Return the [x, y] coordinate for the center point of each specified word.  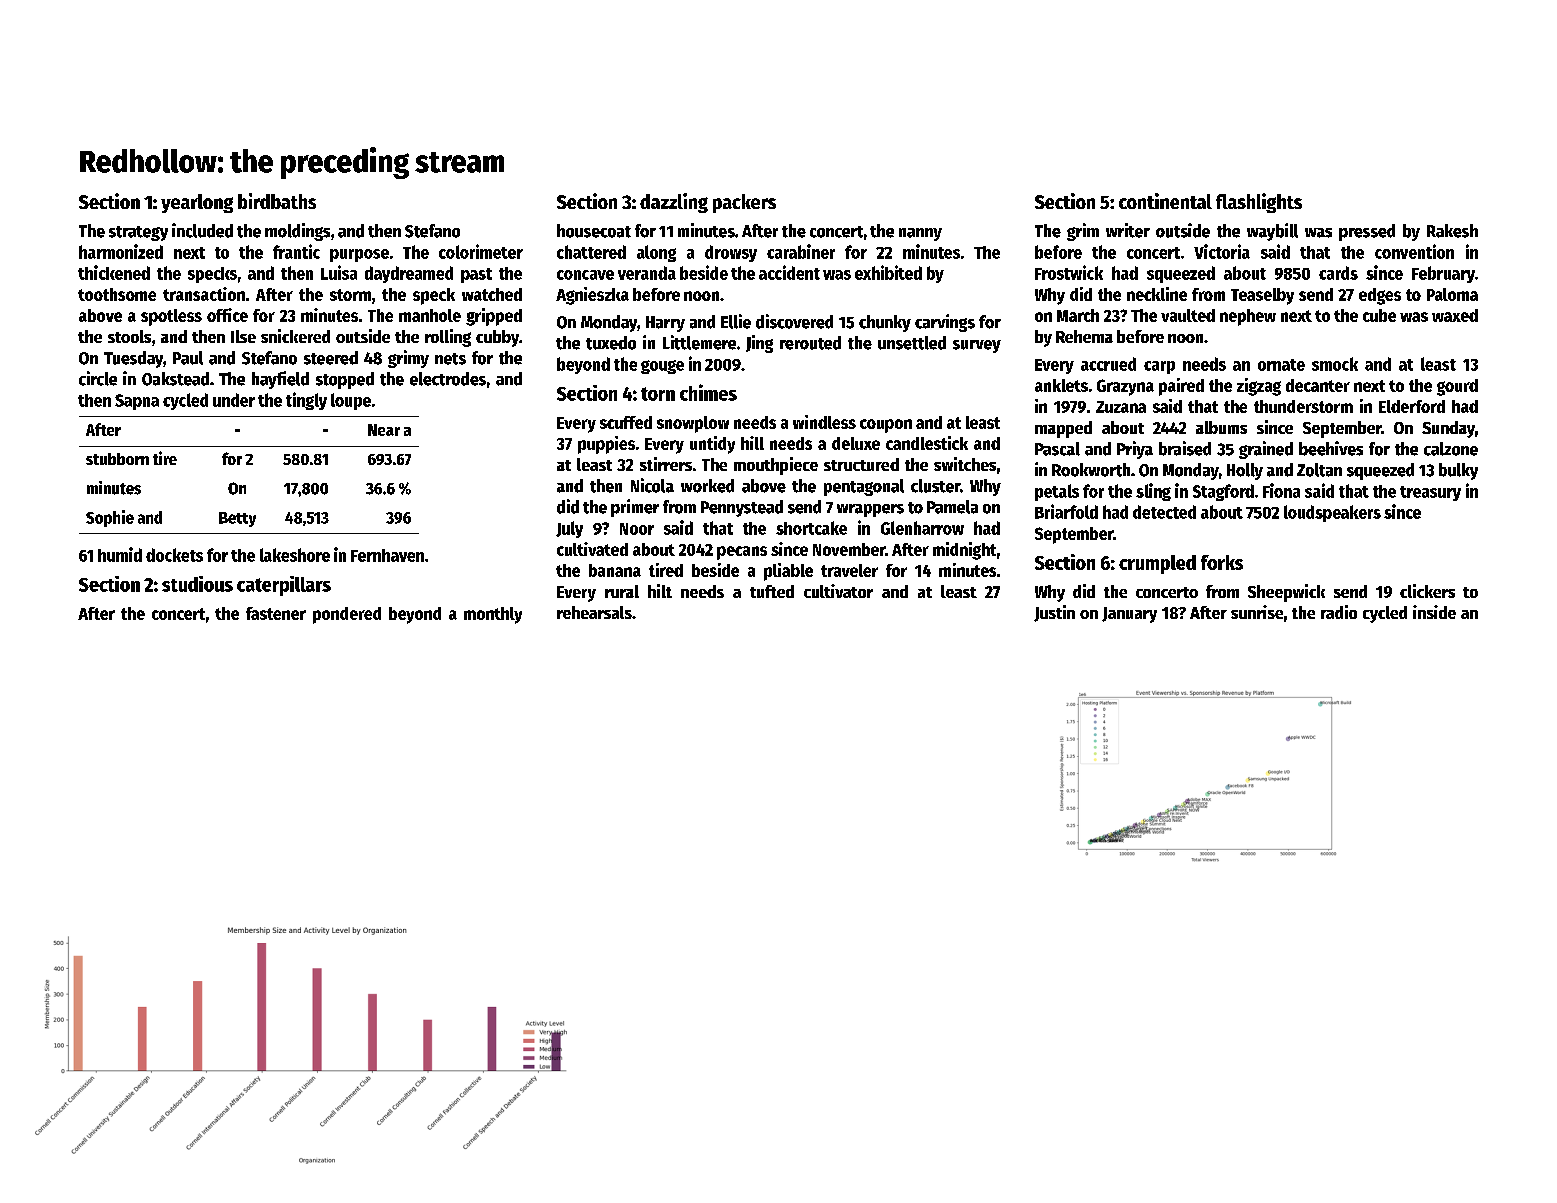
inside [1434, 612]
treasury [1430, 493]
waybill [1272, 232]
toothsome [117, 294]
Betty [237, 519]
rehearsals [594, 612]
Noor [637, 529]
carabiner [801, 251]
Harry [665, 324]
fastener [276, 613]
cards [1338, 273]
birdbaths [277, 201]
